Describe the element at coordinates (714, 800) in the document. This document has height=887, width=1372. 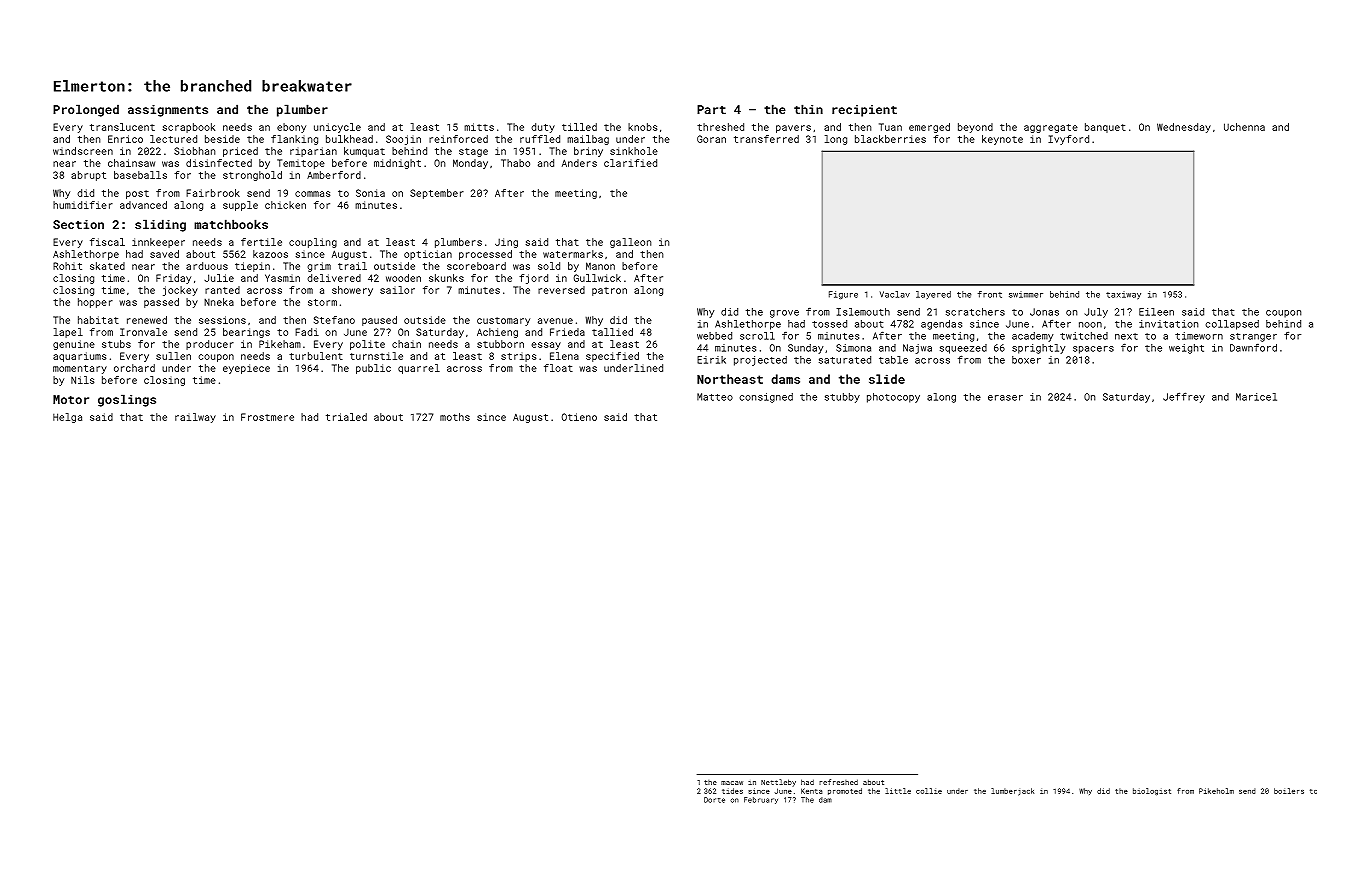
I see `Dorte` at that location.
